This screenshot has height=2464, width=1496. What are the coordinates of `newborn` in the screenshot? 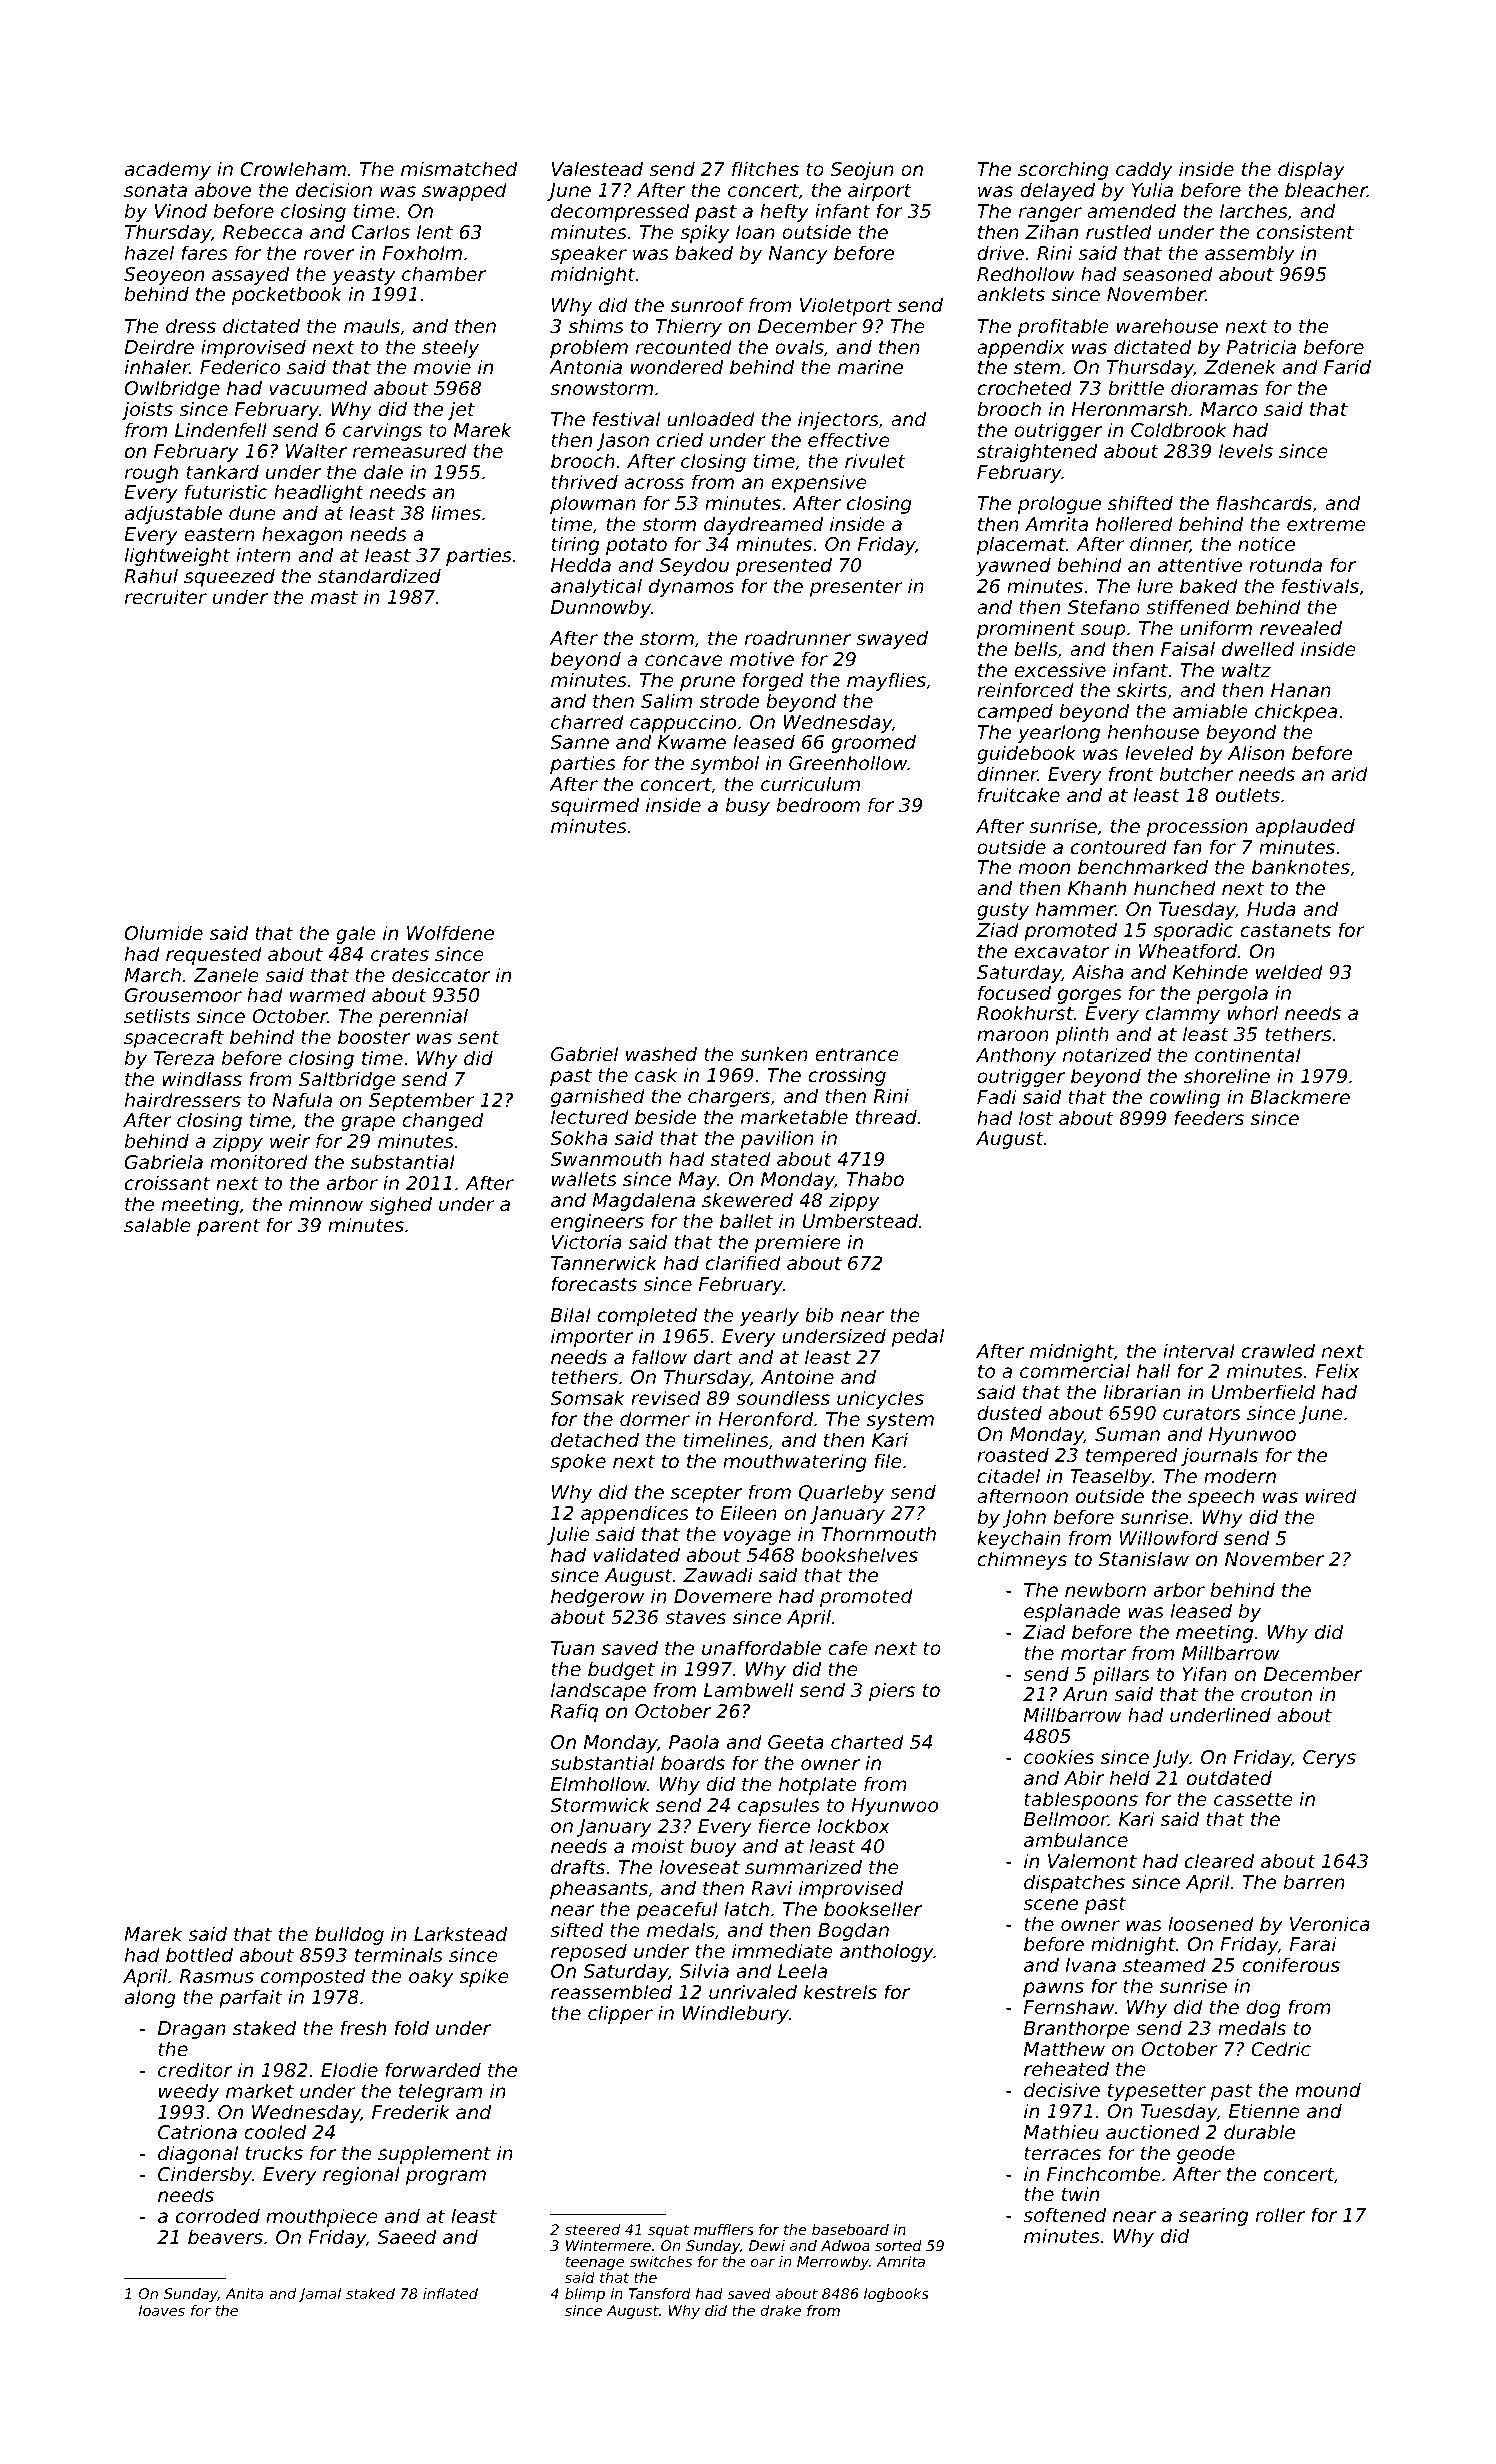 It's located at (1105, 1589).
